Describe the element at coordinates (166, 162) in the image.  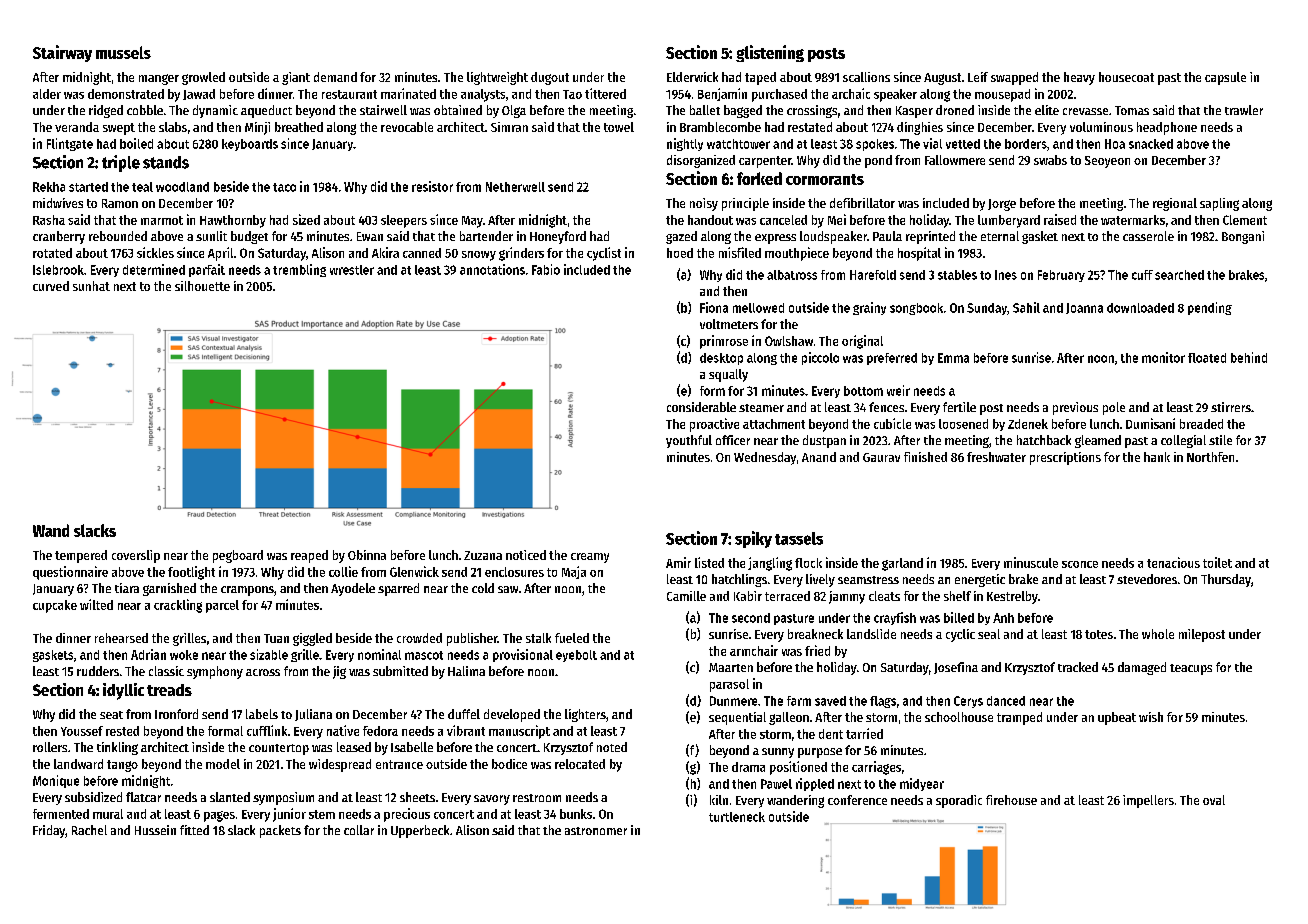
I see `stands` at that location.
